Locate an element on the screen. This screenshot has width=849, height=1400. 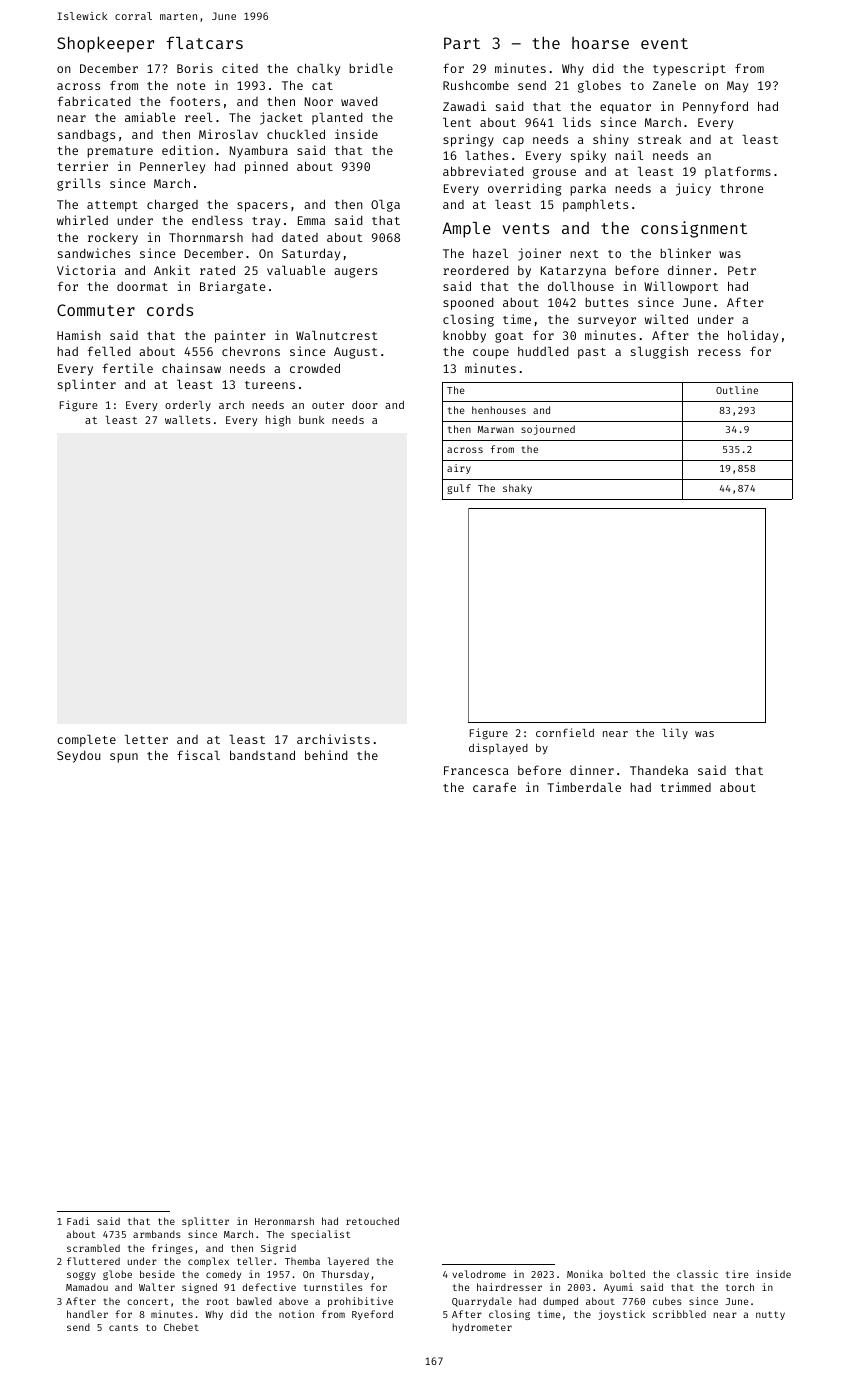
Francesca is located at coordinates (476, 770).
